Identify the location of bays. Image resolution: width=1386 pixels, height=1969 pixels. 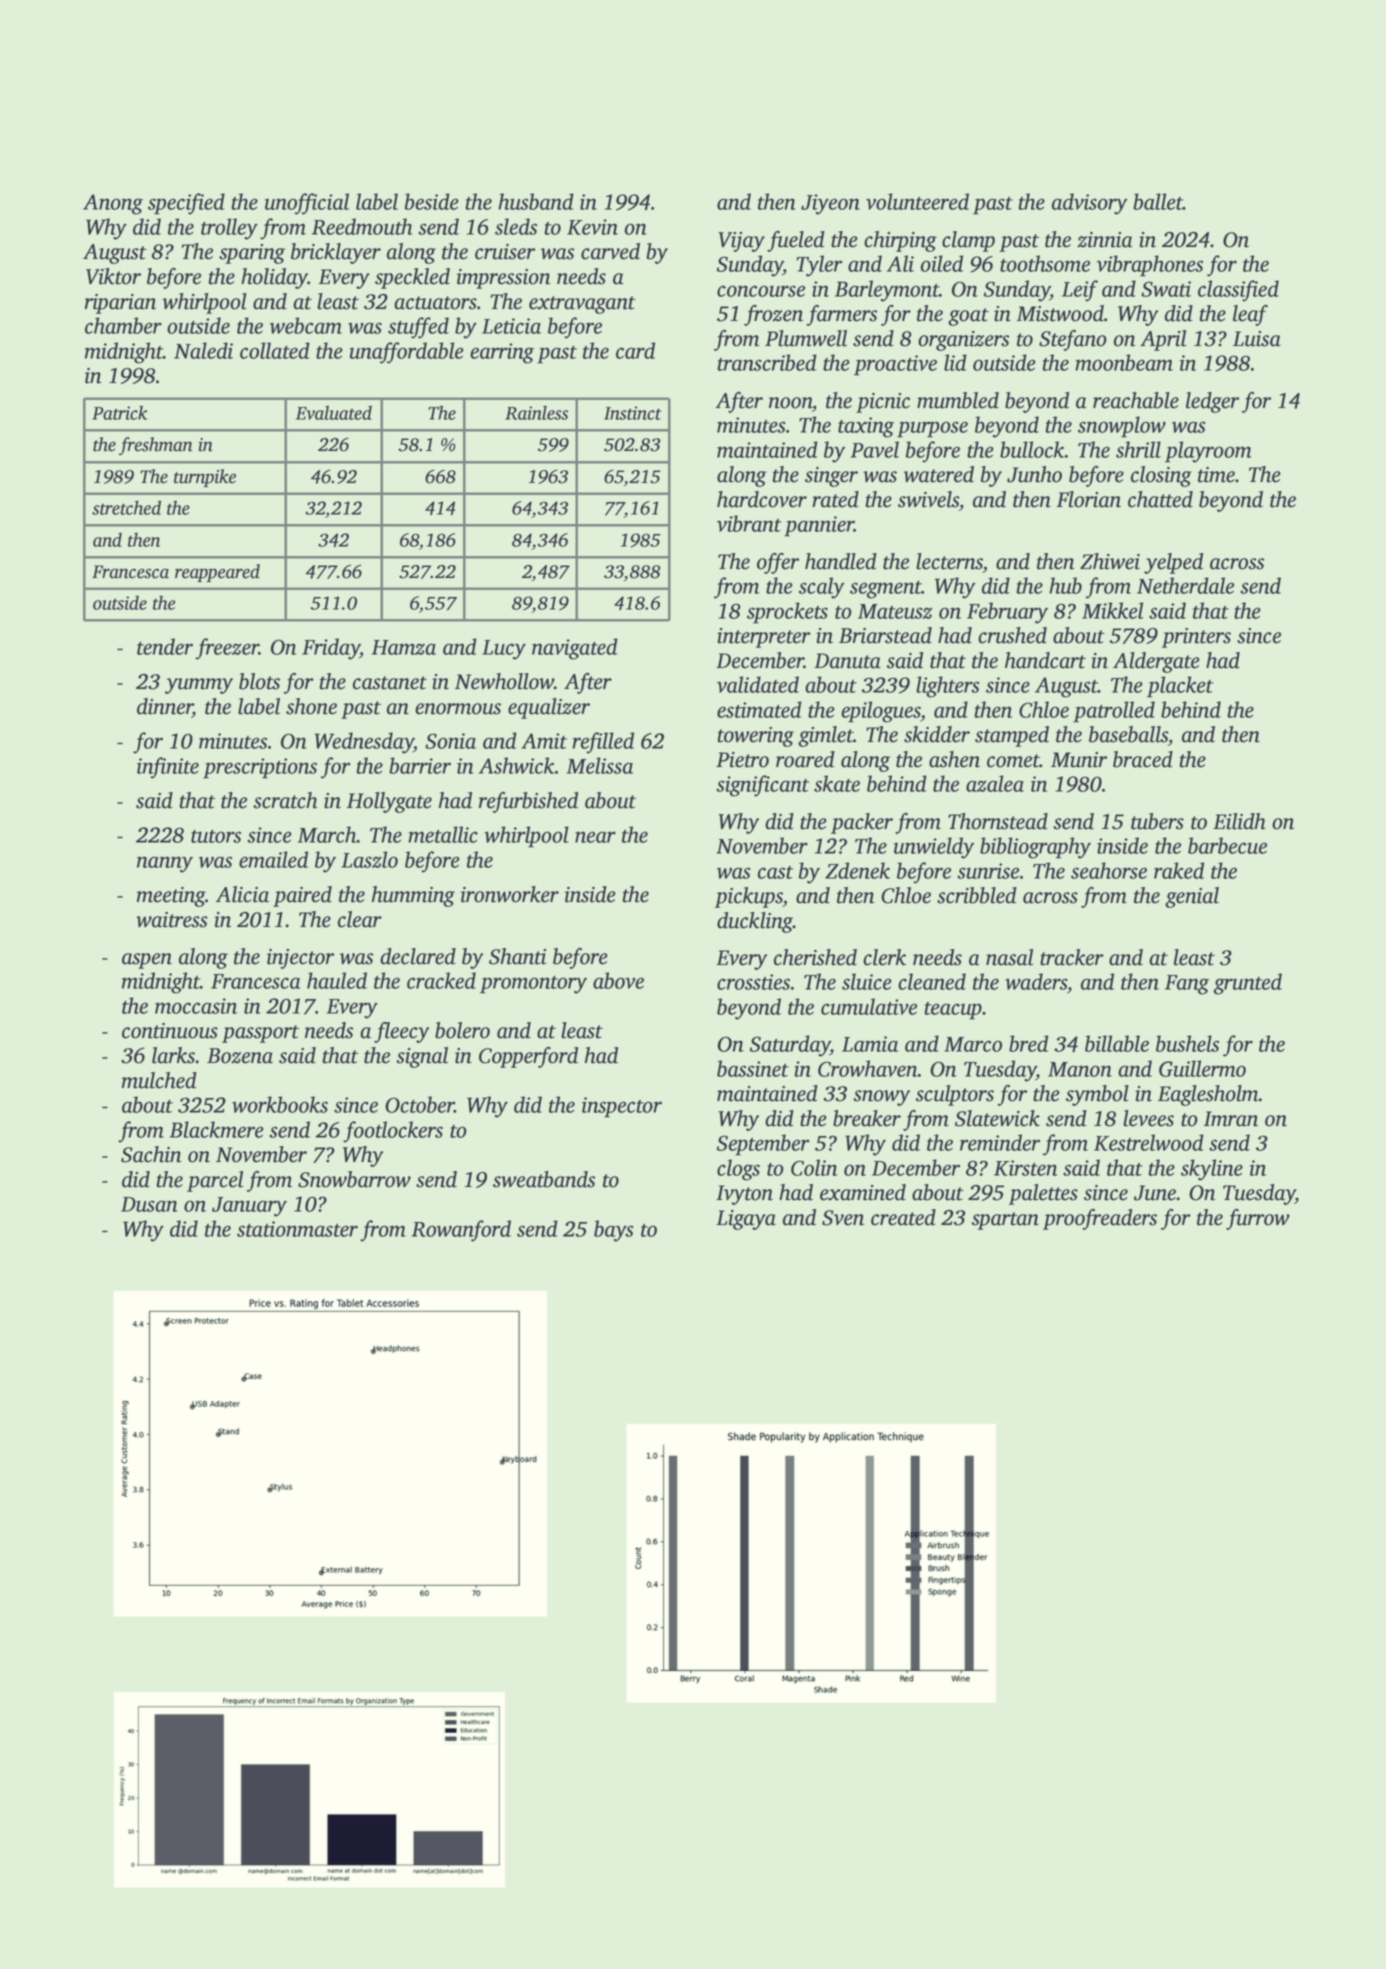
(614, 1231).
